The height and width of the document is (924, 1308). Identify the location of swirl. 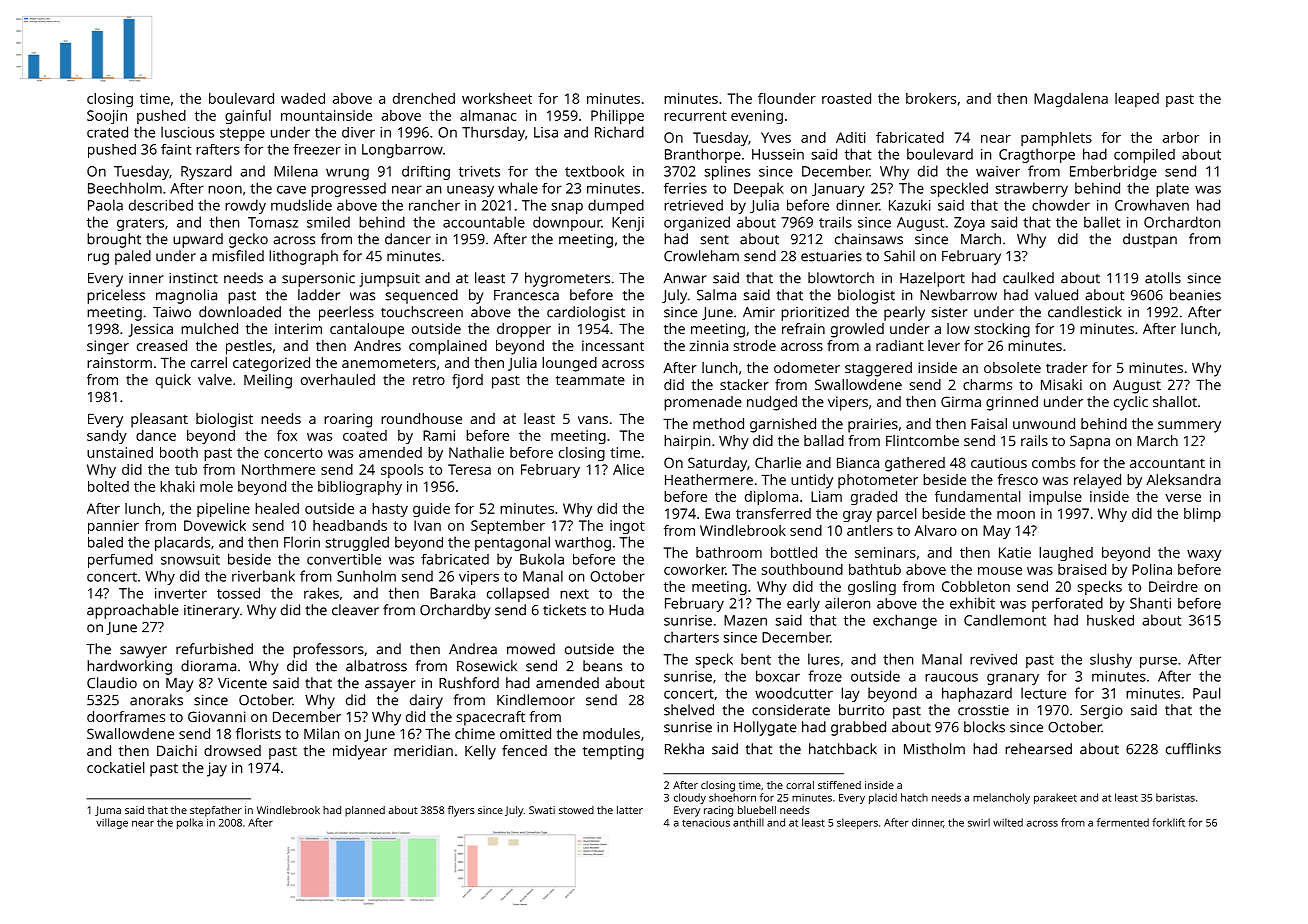
(979, 822).
